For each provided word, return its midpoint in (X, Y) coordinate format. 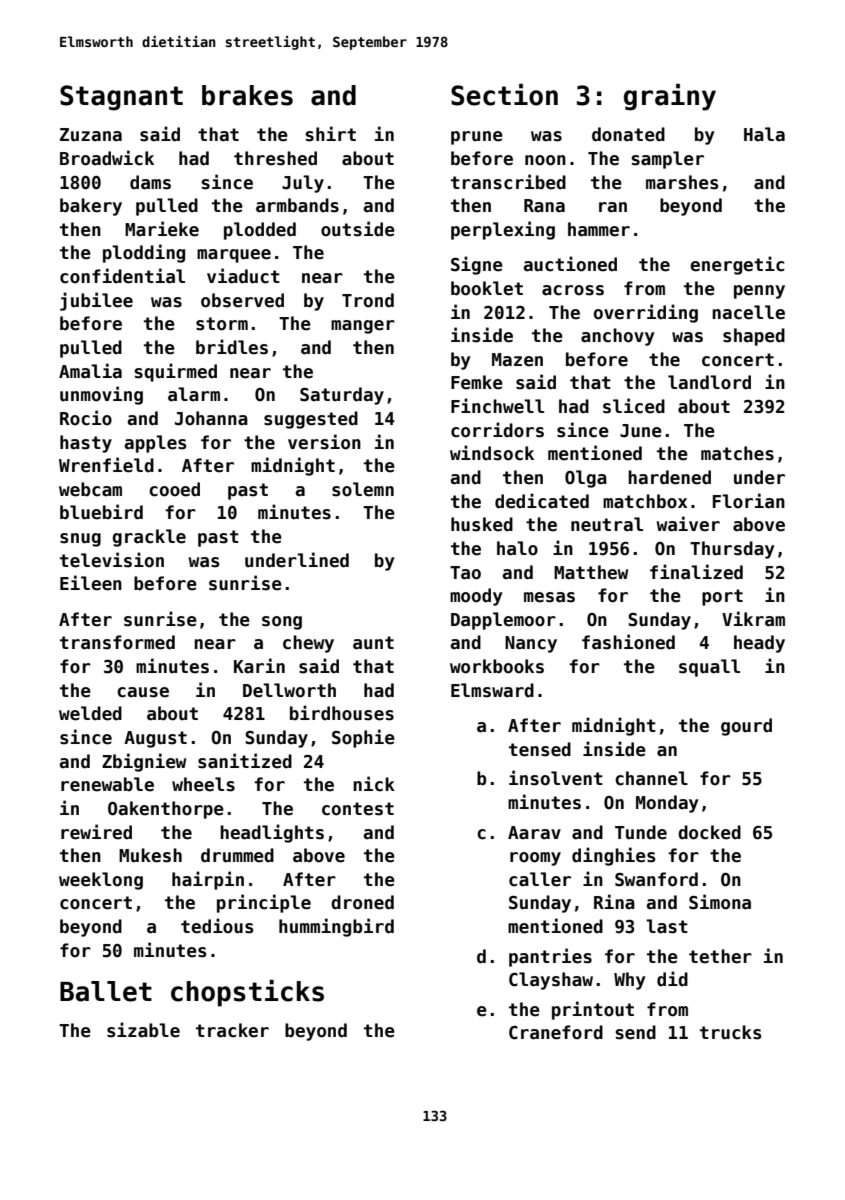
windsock (492, 453)
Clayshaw (551, 981)
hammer (599, 229)
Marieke (162, 229)
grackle (149, 538)
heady (759, 644)
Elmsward (492, 690)
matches (737, 453)
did (672, 979)
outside (358, 229)
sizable (143, 1030)
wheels (203, 784)
